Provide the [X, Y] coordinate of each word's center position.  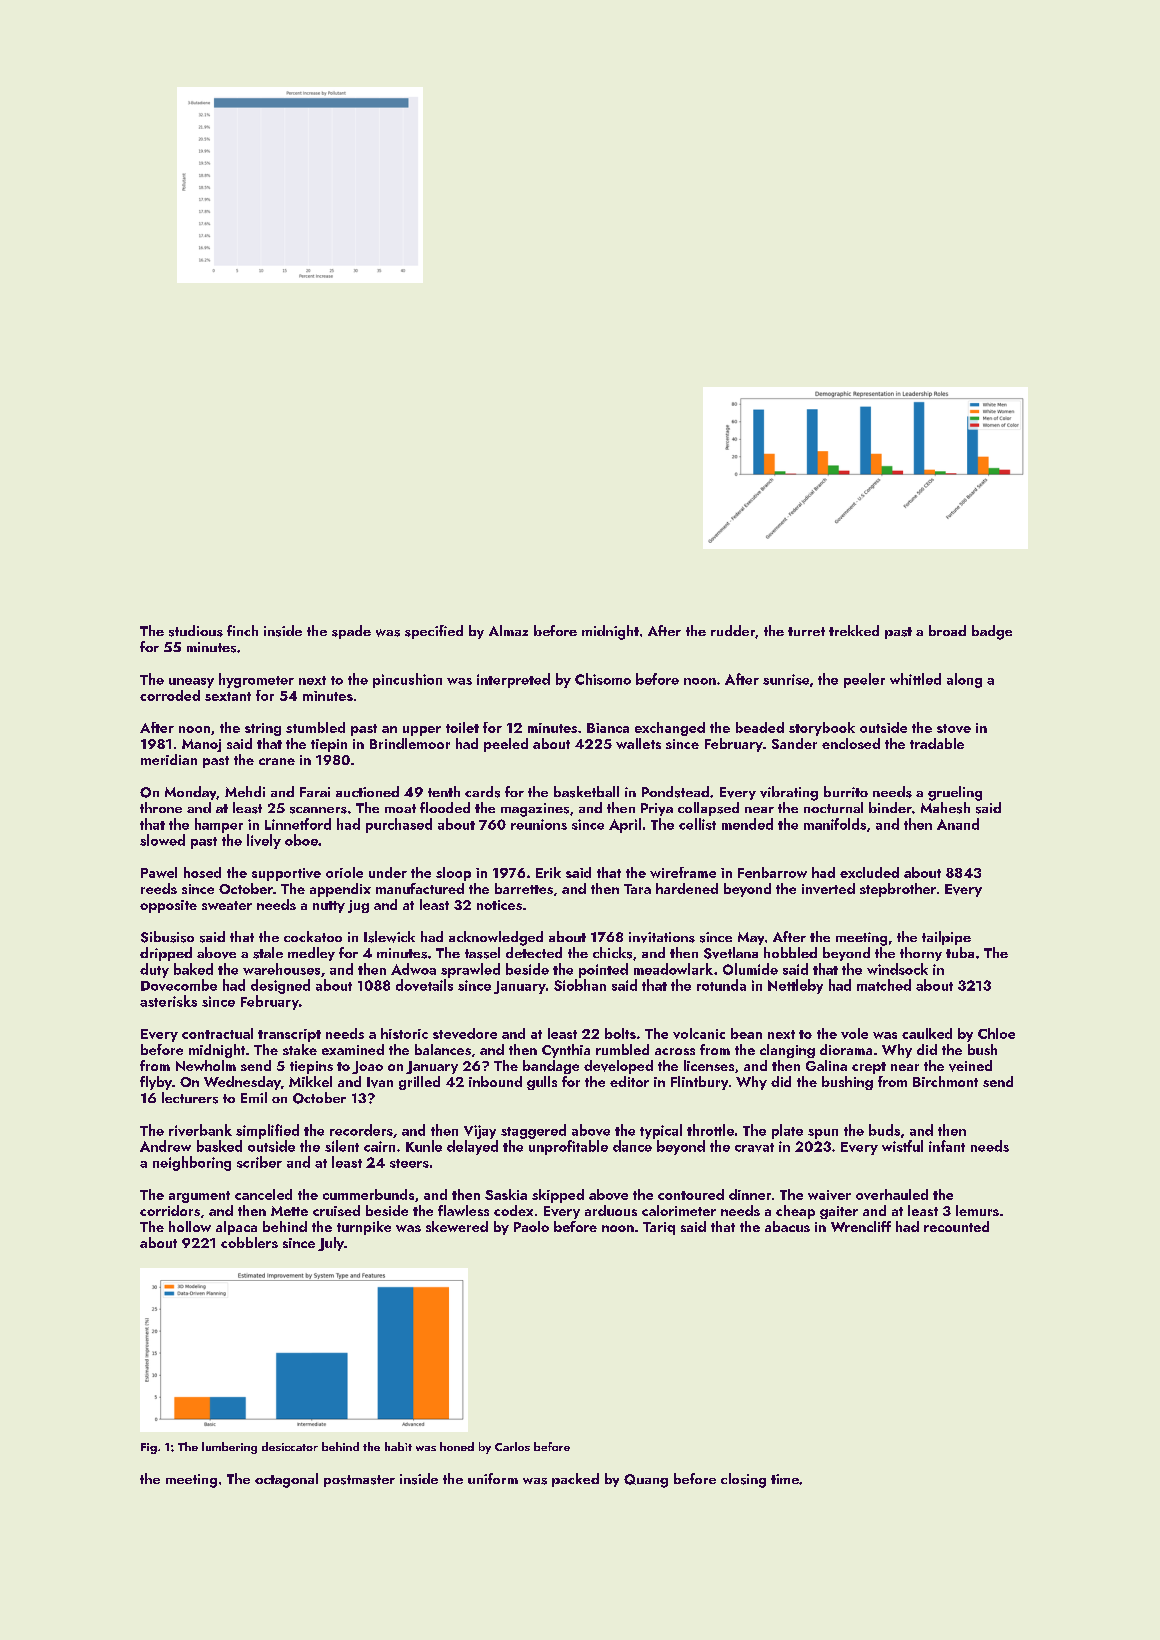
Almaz [508, 630]
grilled [419, 1083]
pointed [603, 970]
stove [954, 728]
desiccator [290, 1446]
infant [947, 1146]
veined [970, 1066]
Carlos [512, 1446]
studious [196, 631]
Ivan [380, 1082]
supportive [286, 874]
